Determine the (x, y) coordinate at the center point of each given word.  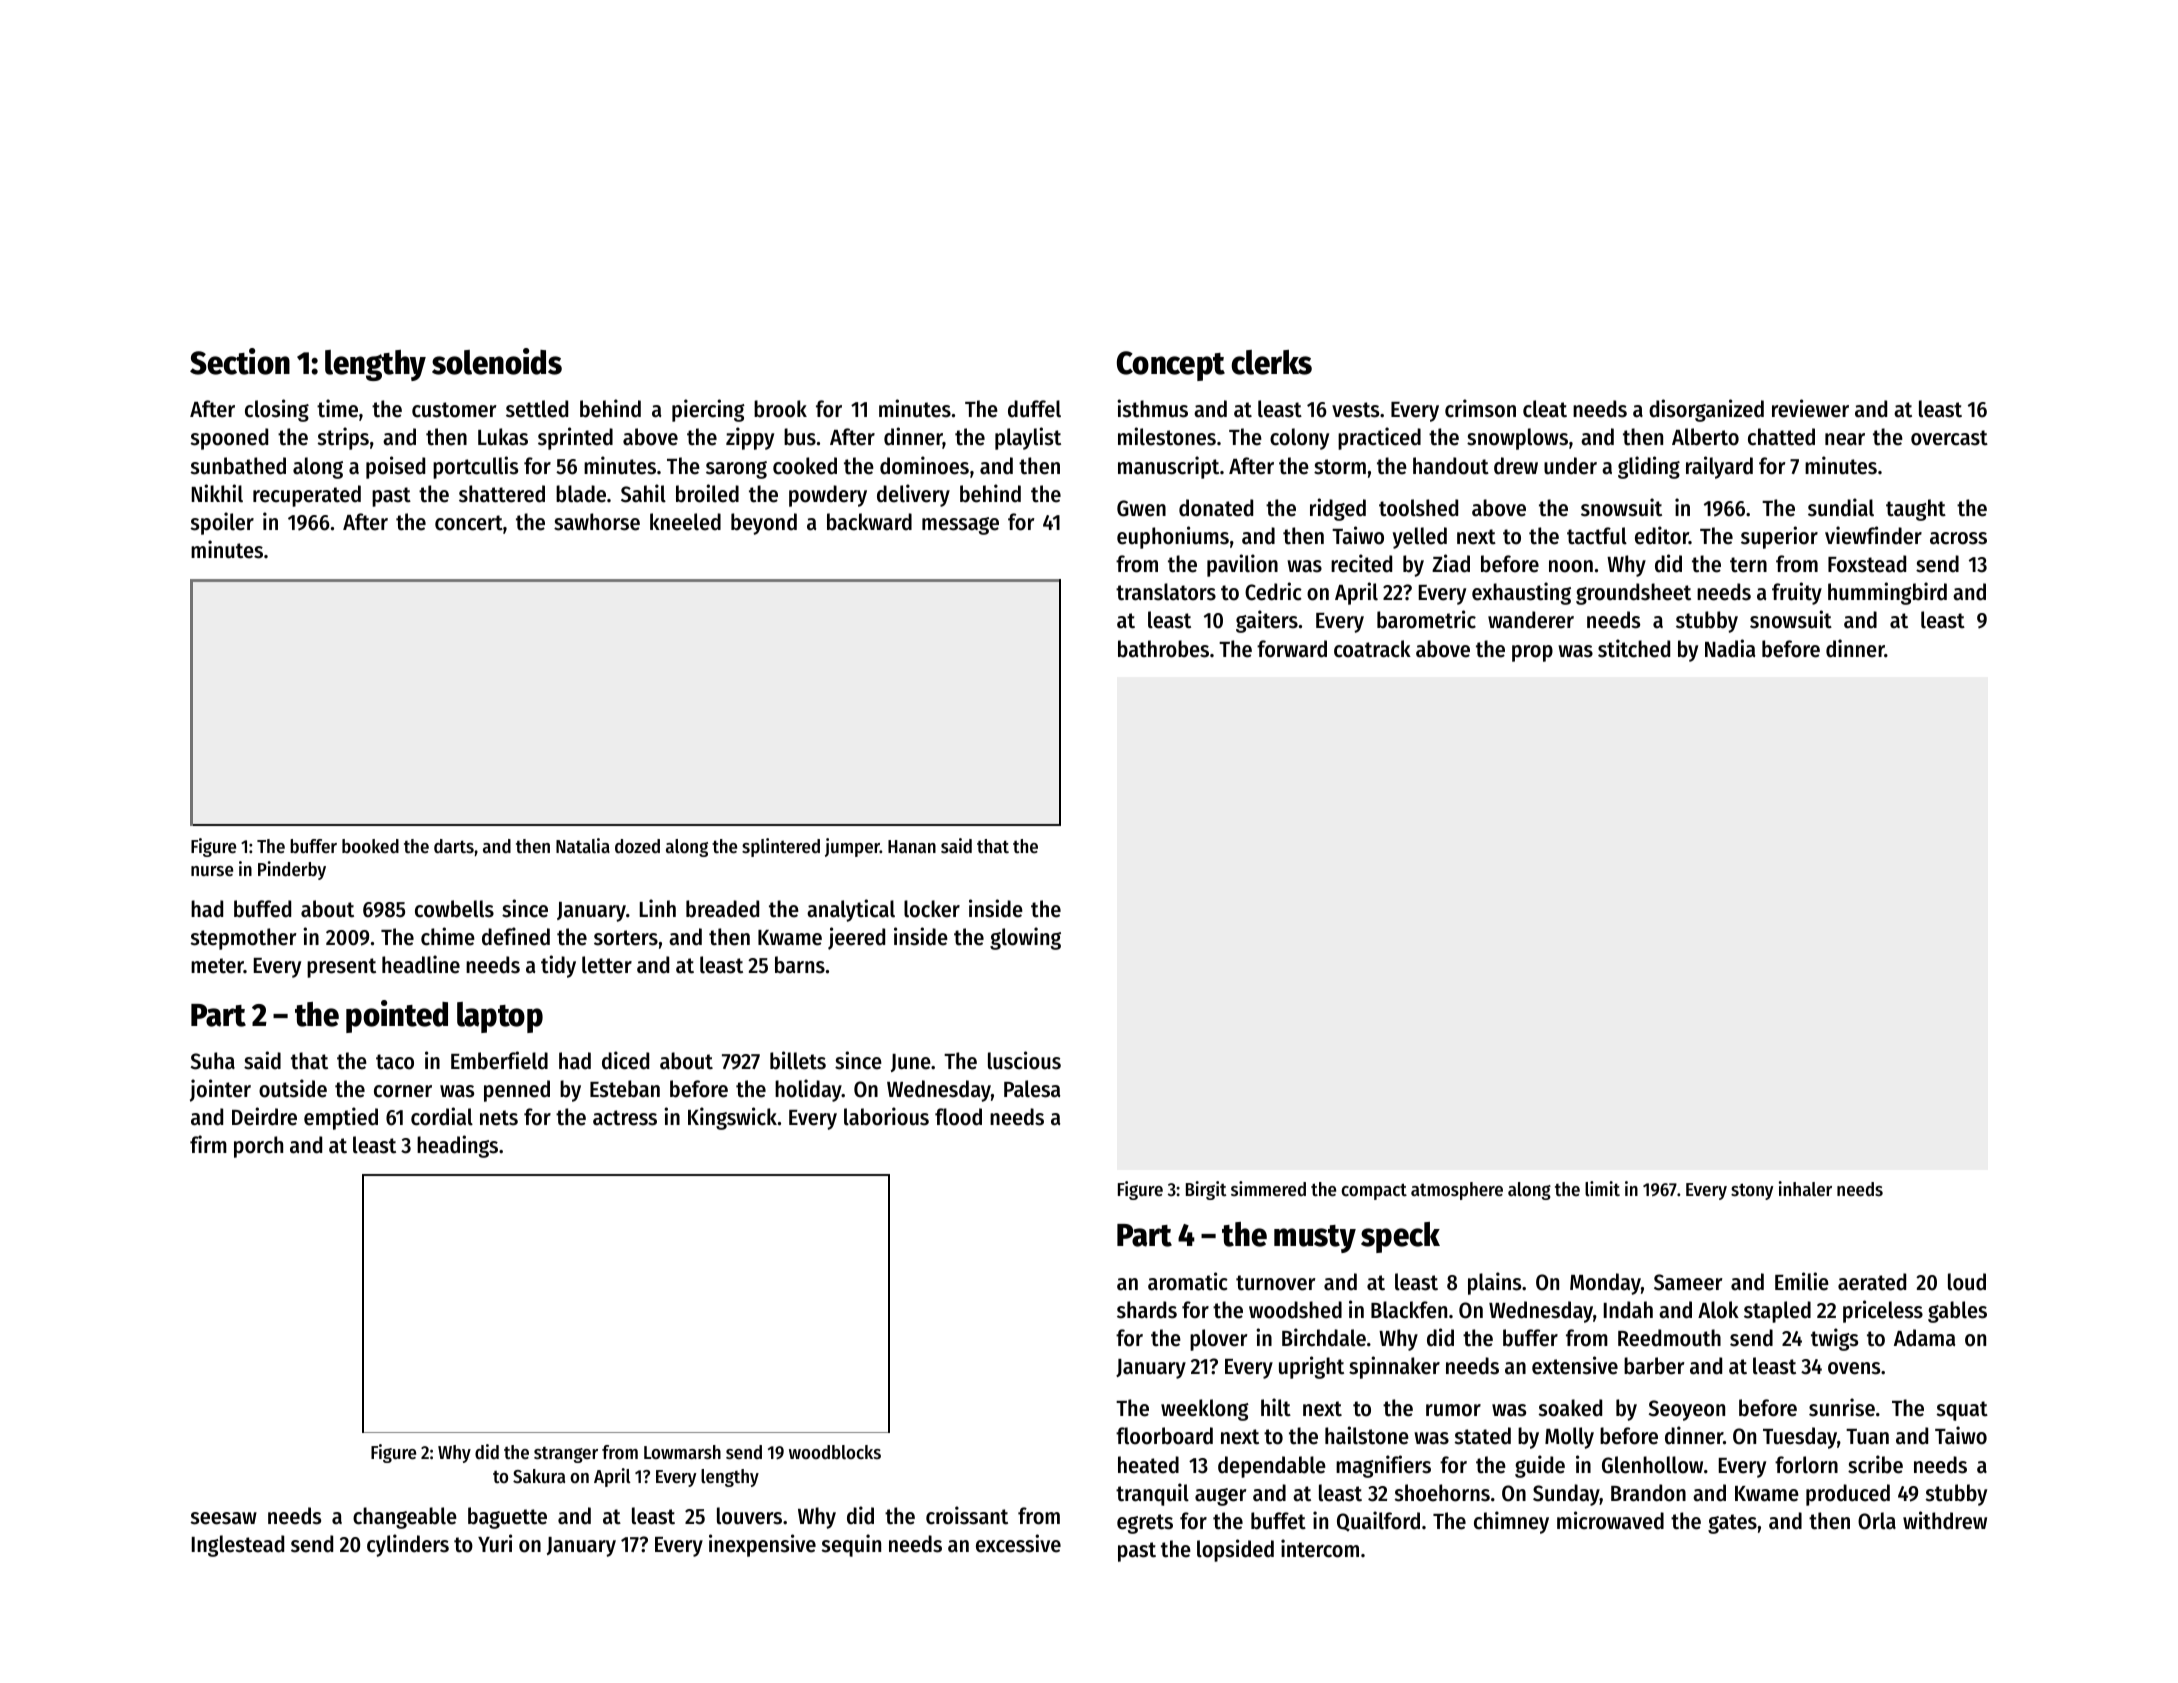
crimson (1480, 408)
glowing (1025, 938)
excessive (1018, 1543)
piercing (708, 410)
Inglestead (238, 1546)
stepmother (244, 939)
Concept (1171, 366)
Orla (1877, 1521)
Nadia (1730, 648)
